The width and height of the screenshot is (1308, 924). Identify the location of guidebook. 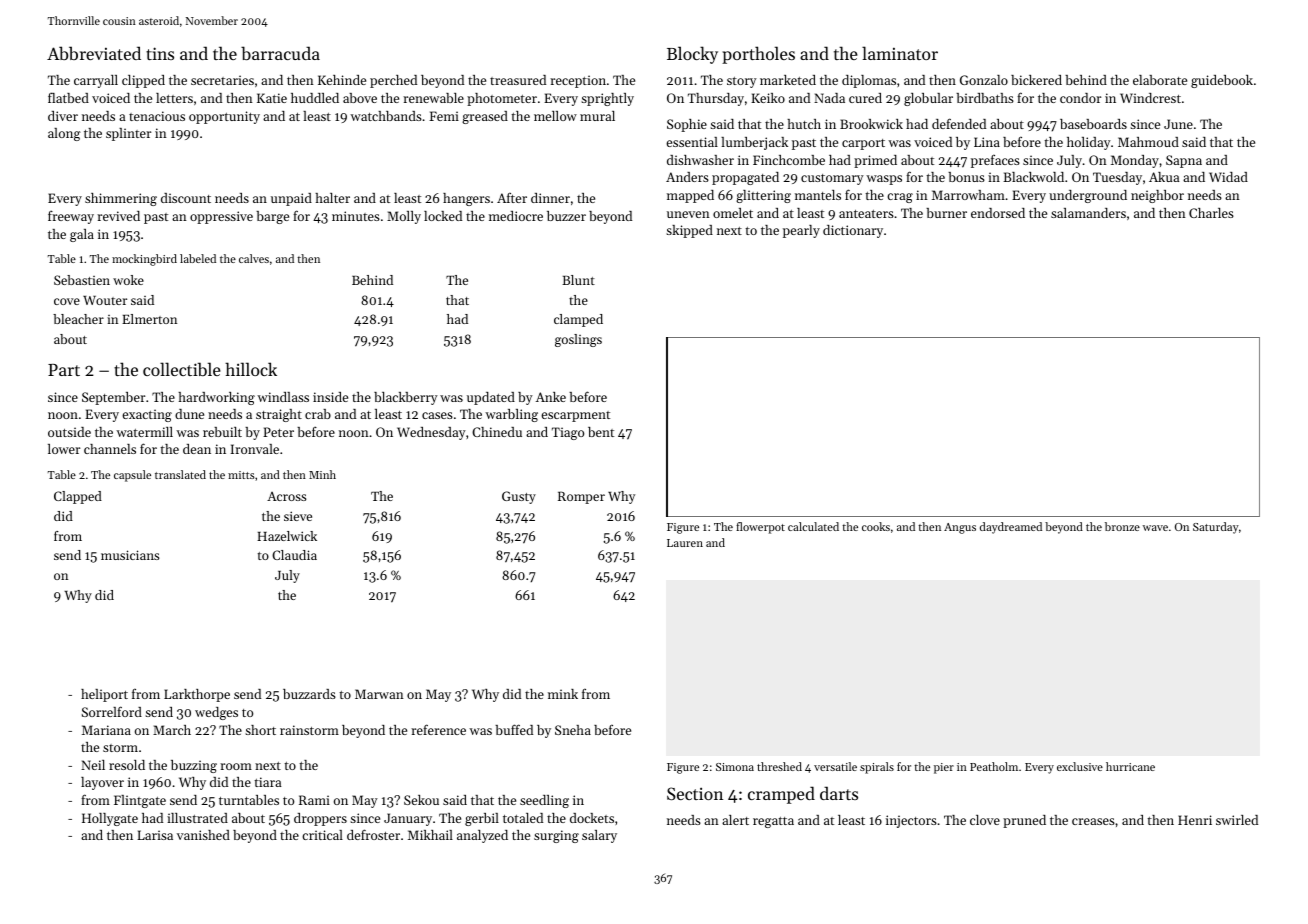
(1222, 81).
